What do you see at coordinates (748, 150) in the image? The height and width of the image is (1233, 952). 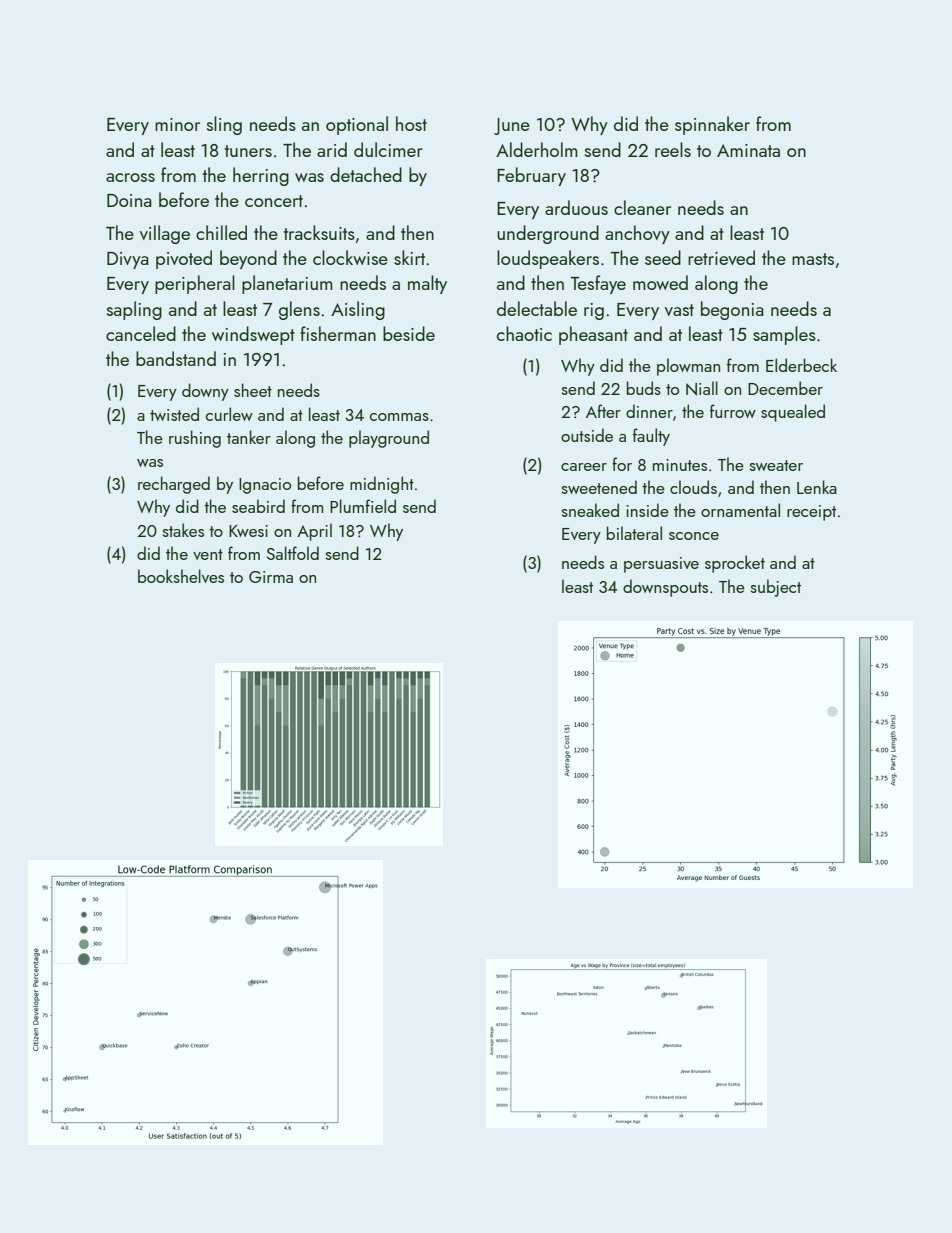 I see `Aminata` at bounding box center [748, 150].
